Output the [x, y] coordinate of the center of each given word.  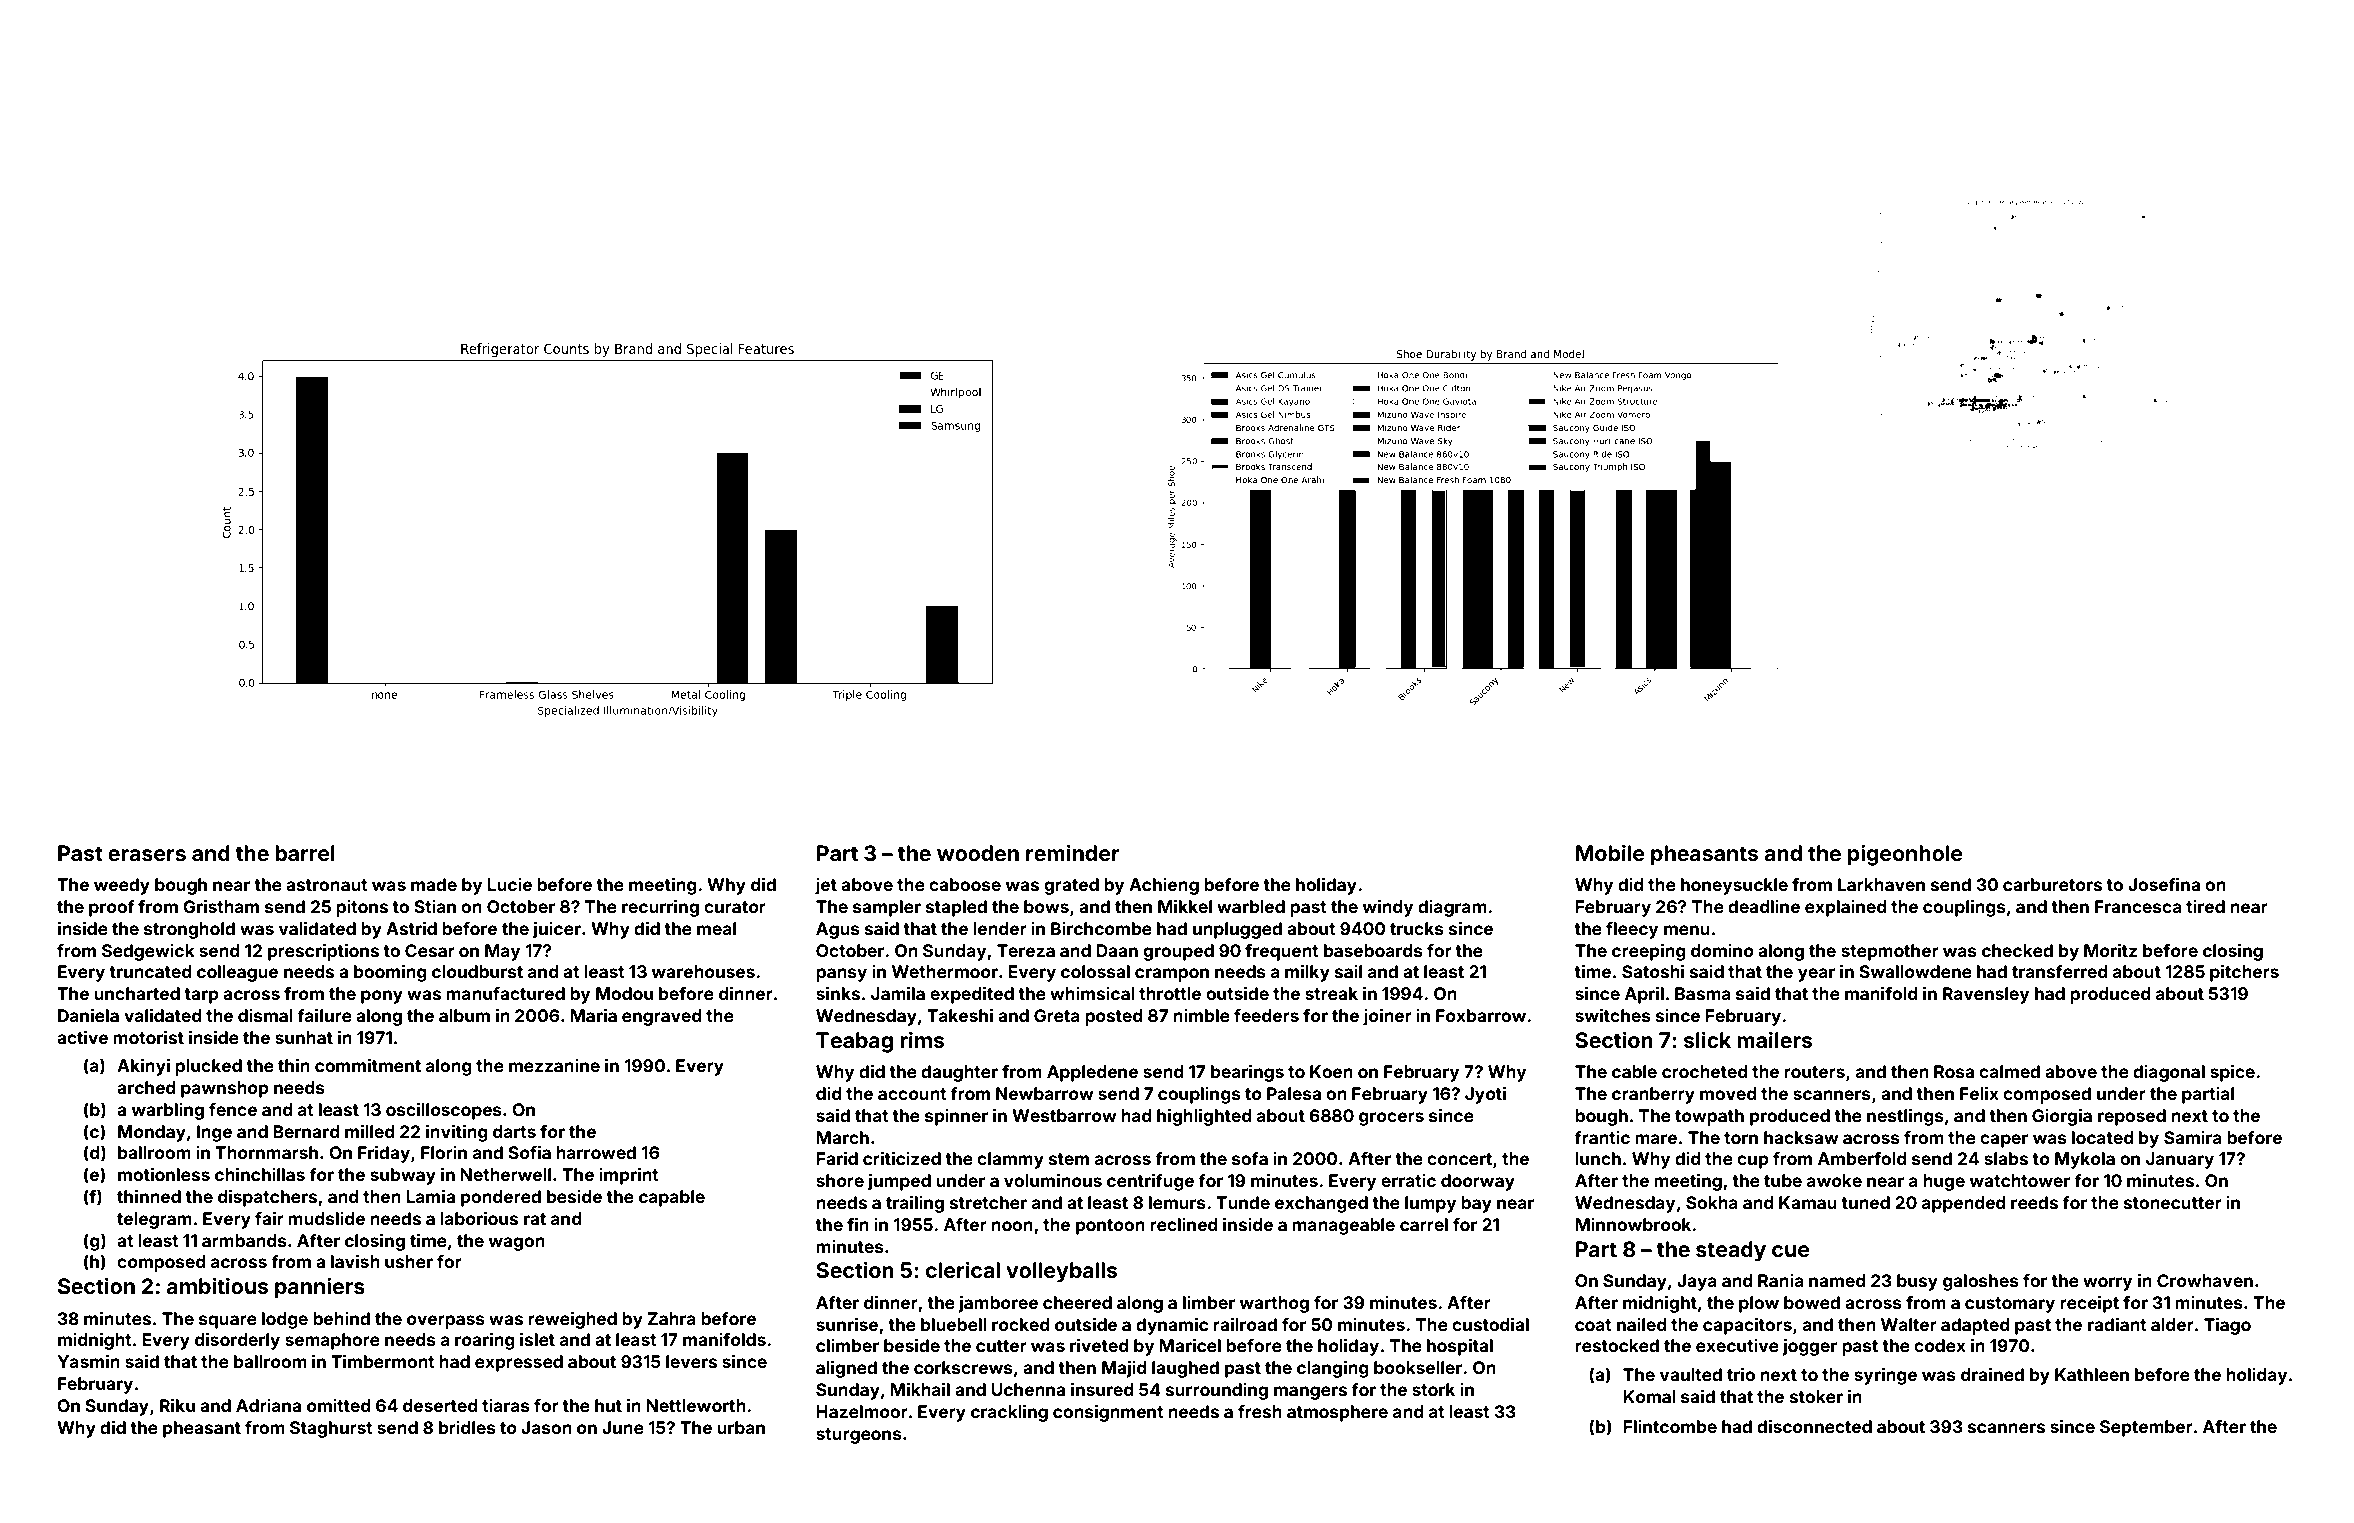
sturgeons [859, 1436]
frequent [1282, 952]
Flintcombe [1670, 1426]
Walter [1909, 1324]
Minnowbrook [1633, 1224]
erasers [147, 855]
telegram [154, 1220]
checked [2017, 950]
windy [1388, 908]
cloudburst [477, 971]
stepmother [1890, 952]
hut [608, 1405]
